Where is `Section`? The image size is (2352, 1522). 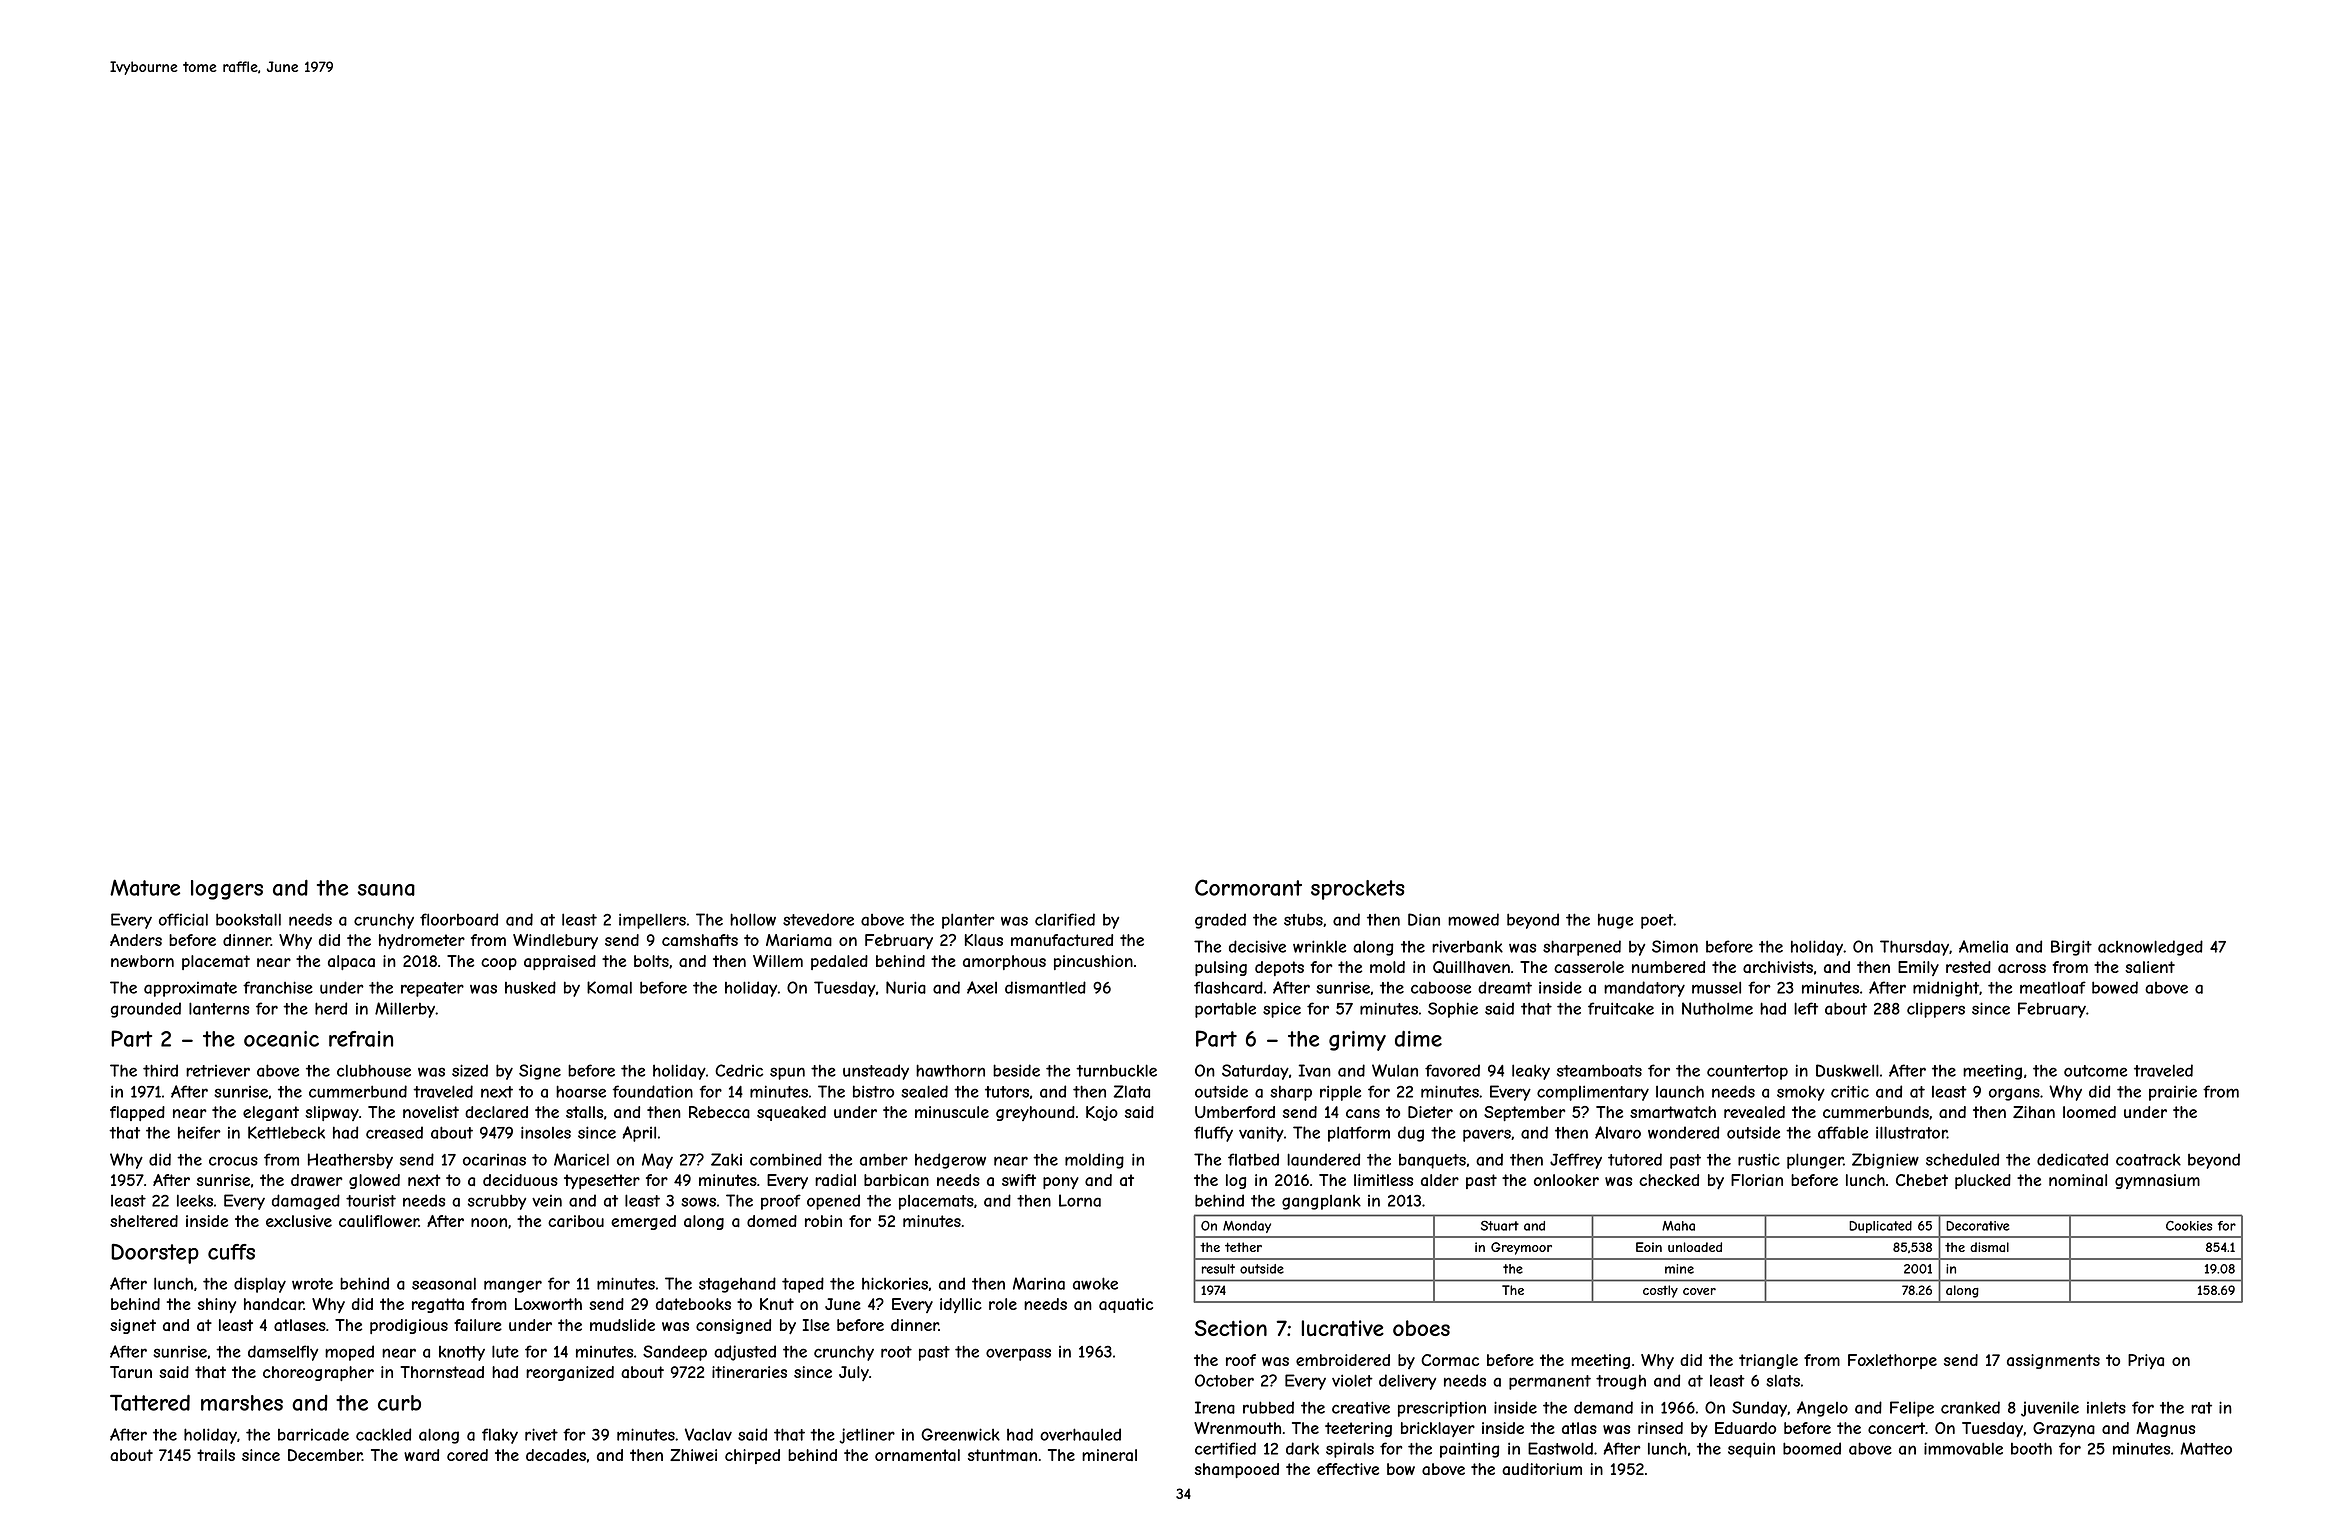 Section is located at coordinates (1231, 1328).
